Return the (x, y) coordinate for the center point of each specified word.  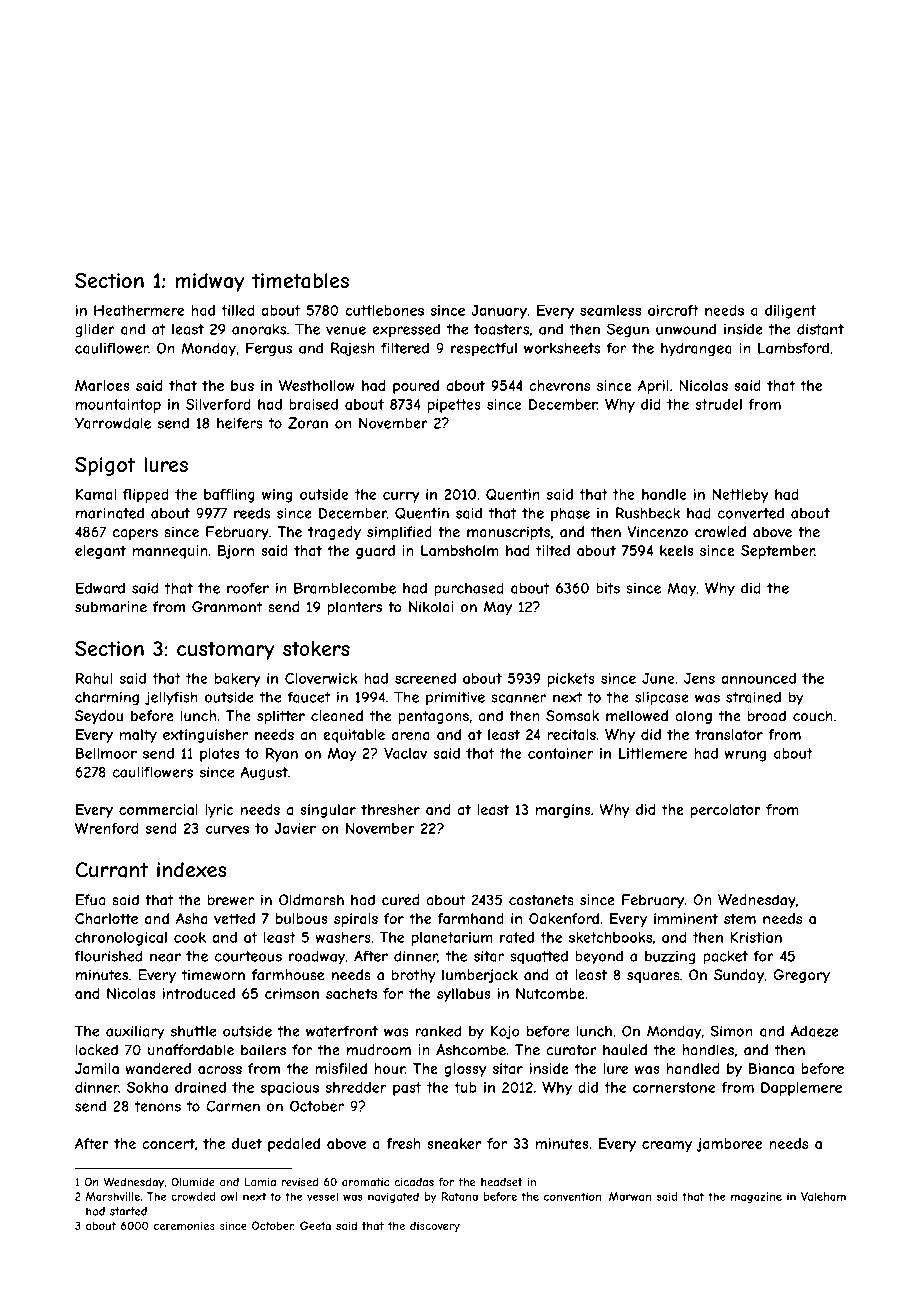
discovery (435, 1227)
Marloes (102, 385)
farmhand (470, 918)
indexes (192, 870)
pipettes (454, 406)
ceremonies (184, 1225)
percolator (726, 811)
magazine (756, 1197)
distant (820, 329)
